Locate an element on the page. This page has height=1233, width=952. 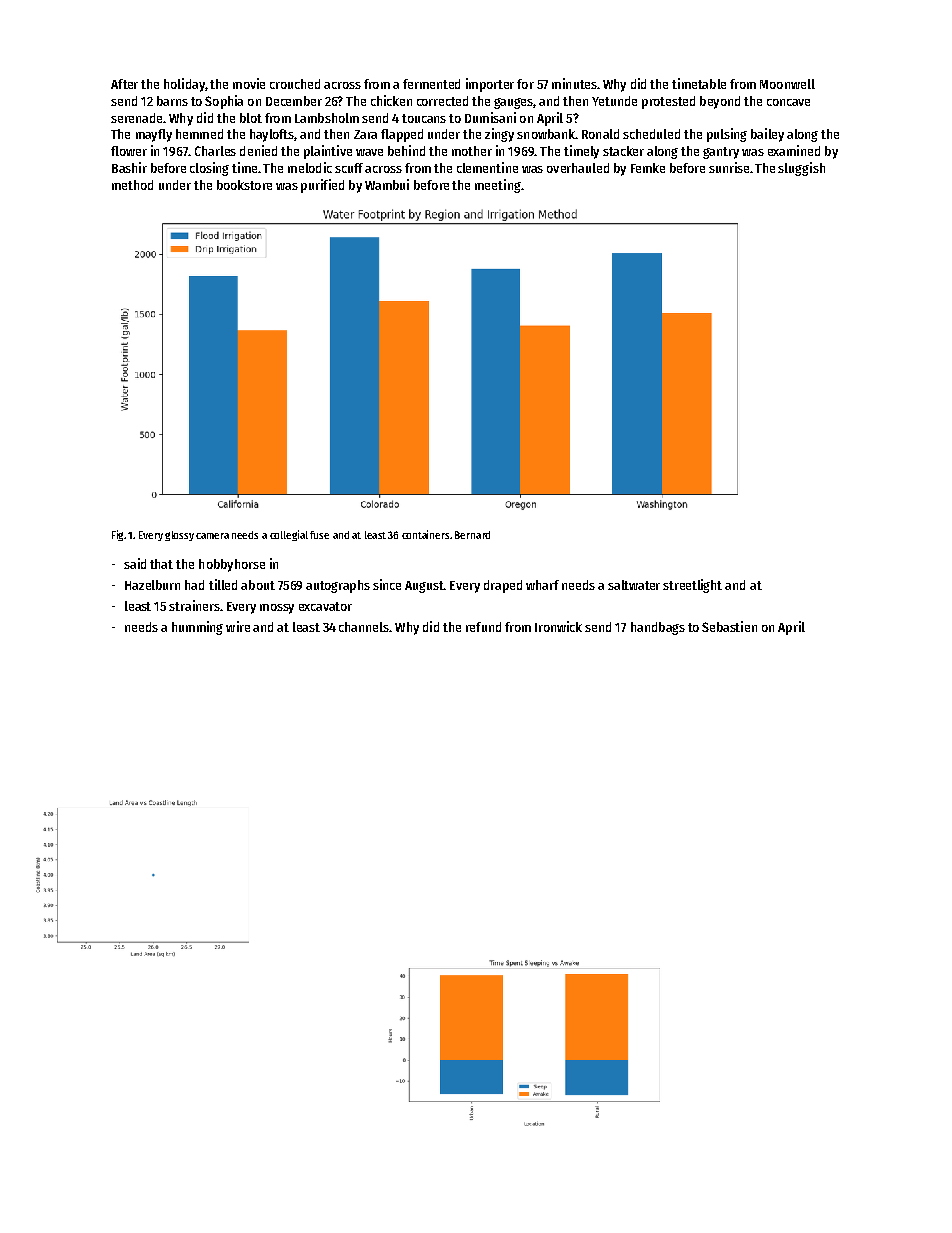
autographs is located at coordinates (338, 586).
